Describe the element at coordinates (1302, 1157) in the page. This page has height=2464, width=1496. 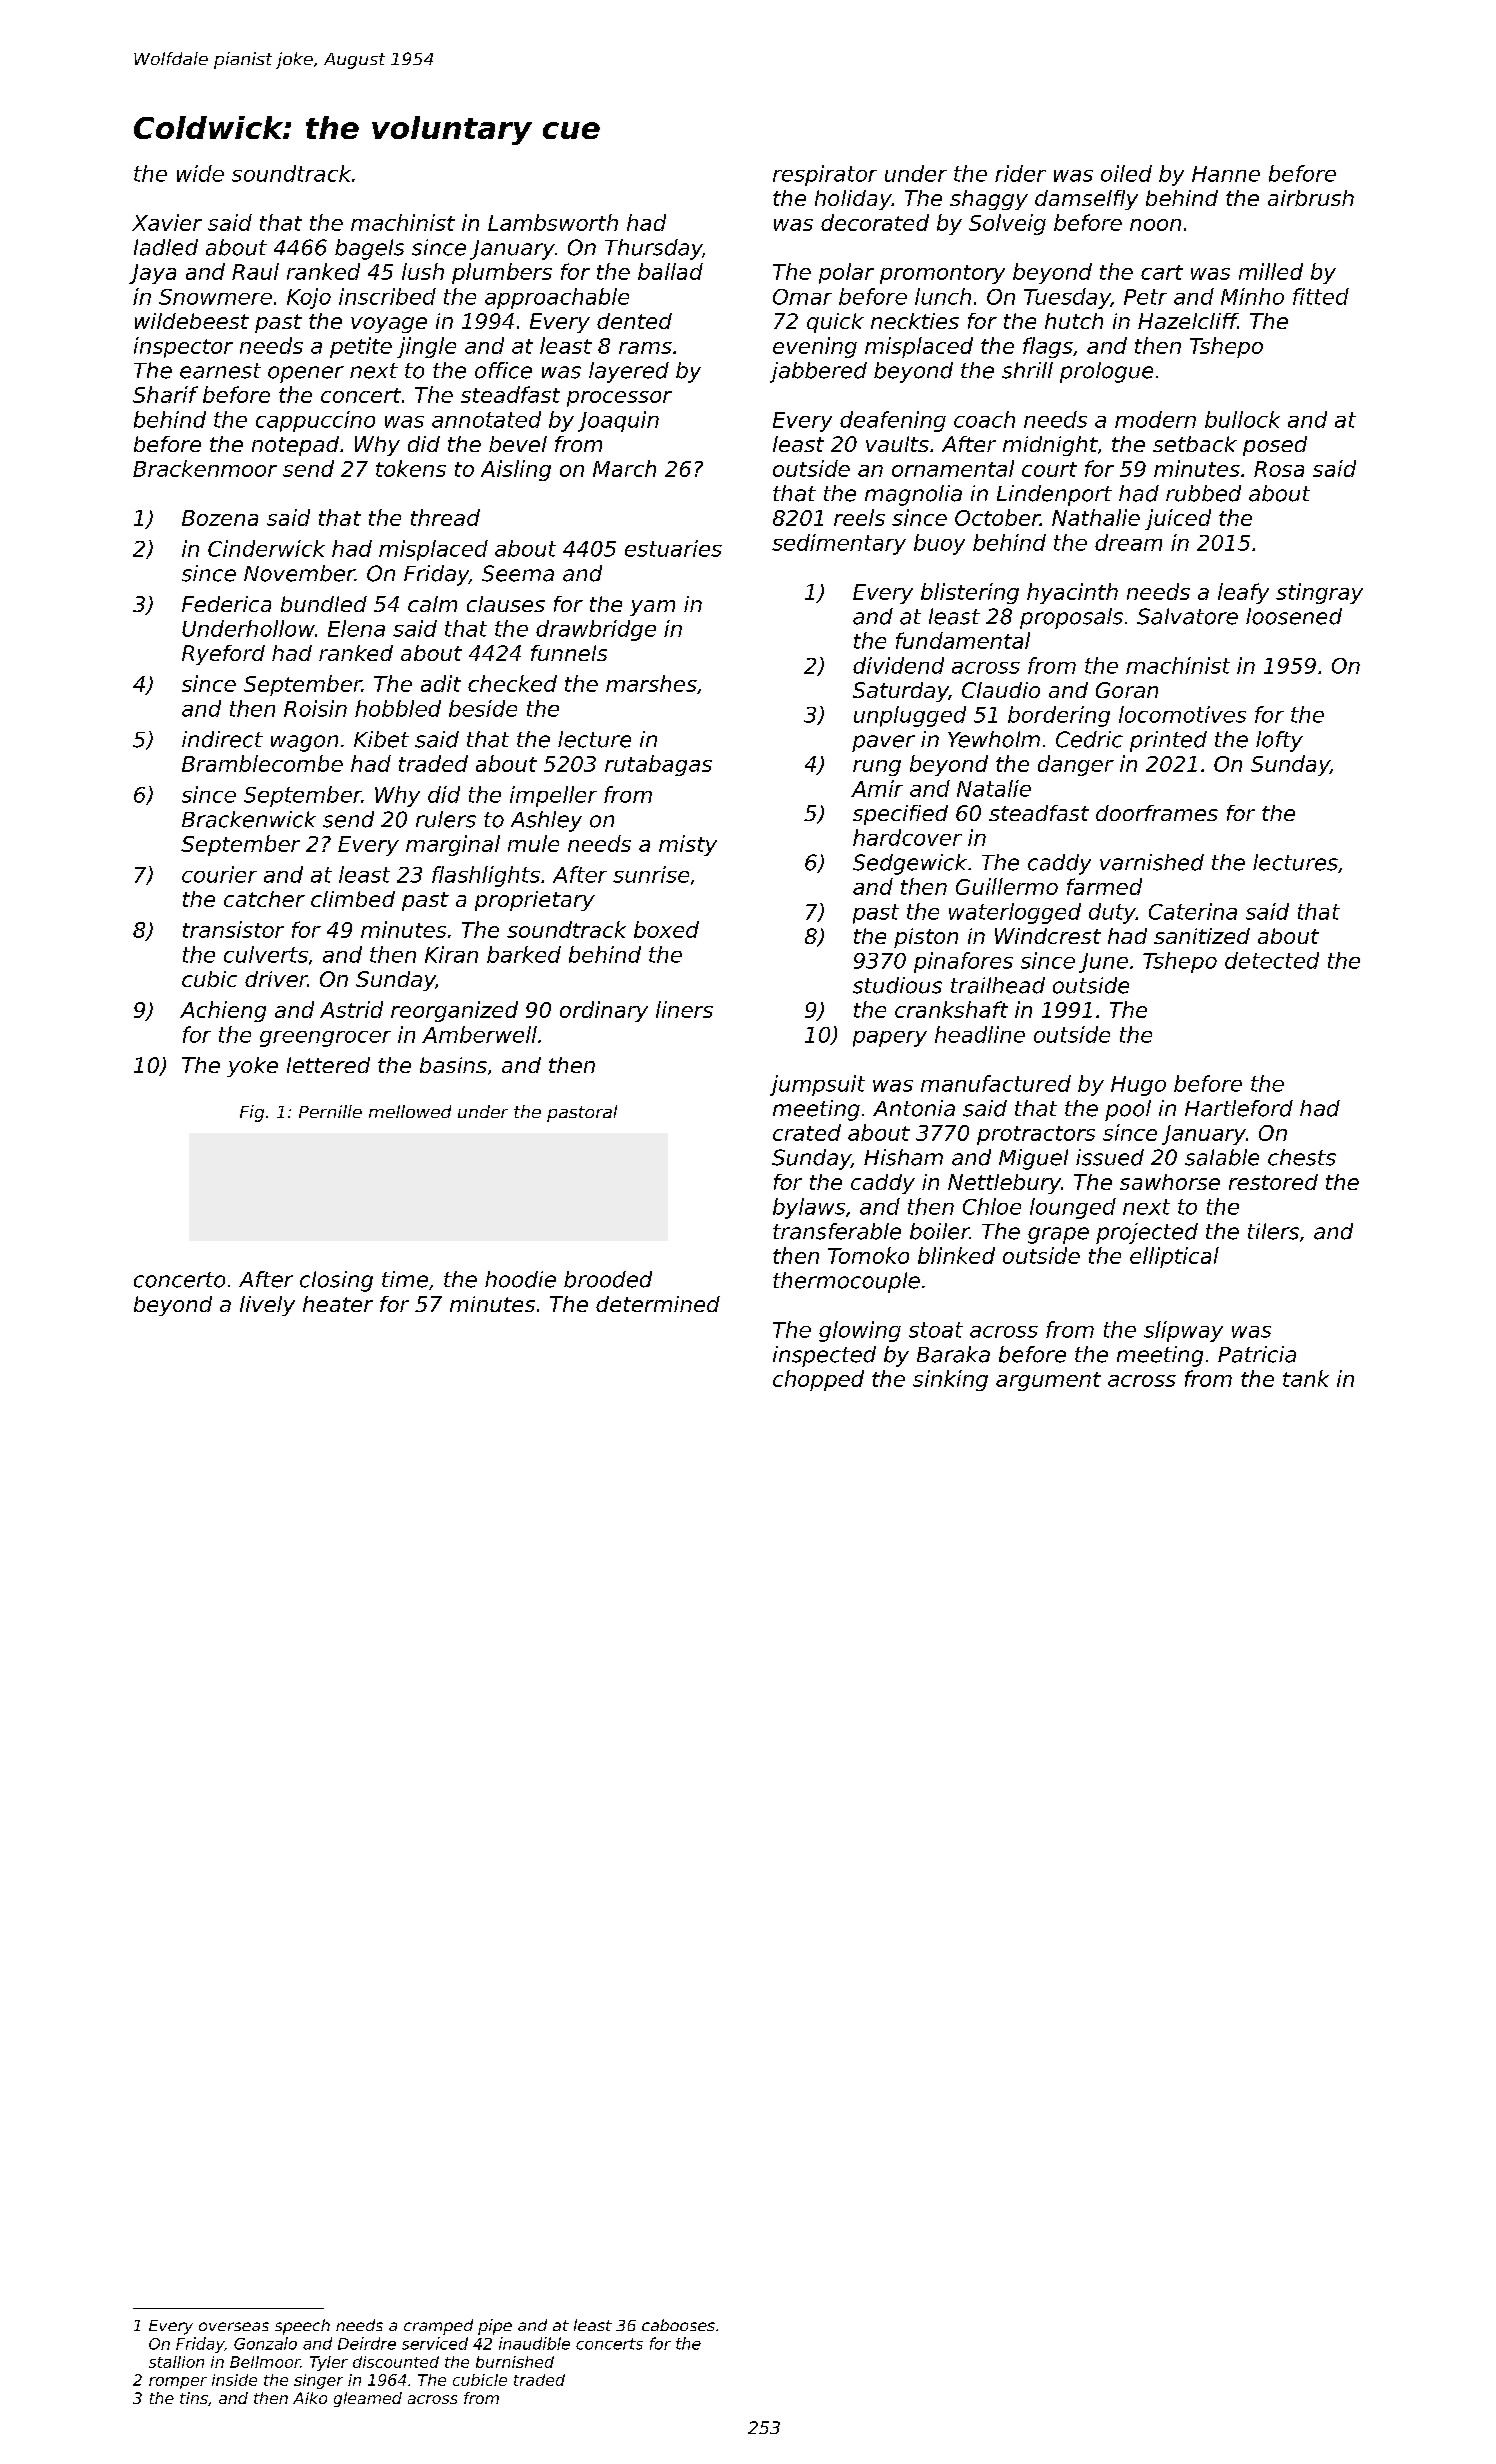
I see `chests` at that location.
